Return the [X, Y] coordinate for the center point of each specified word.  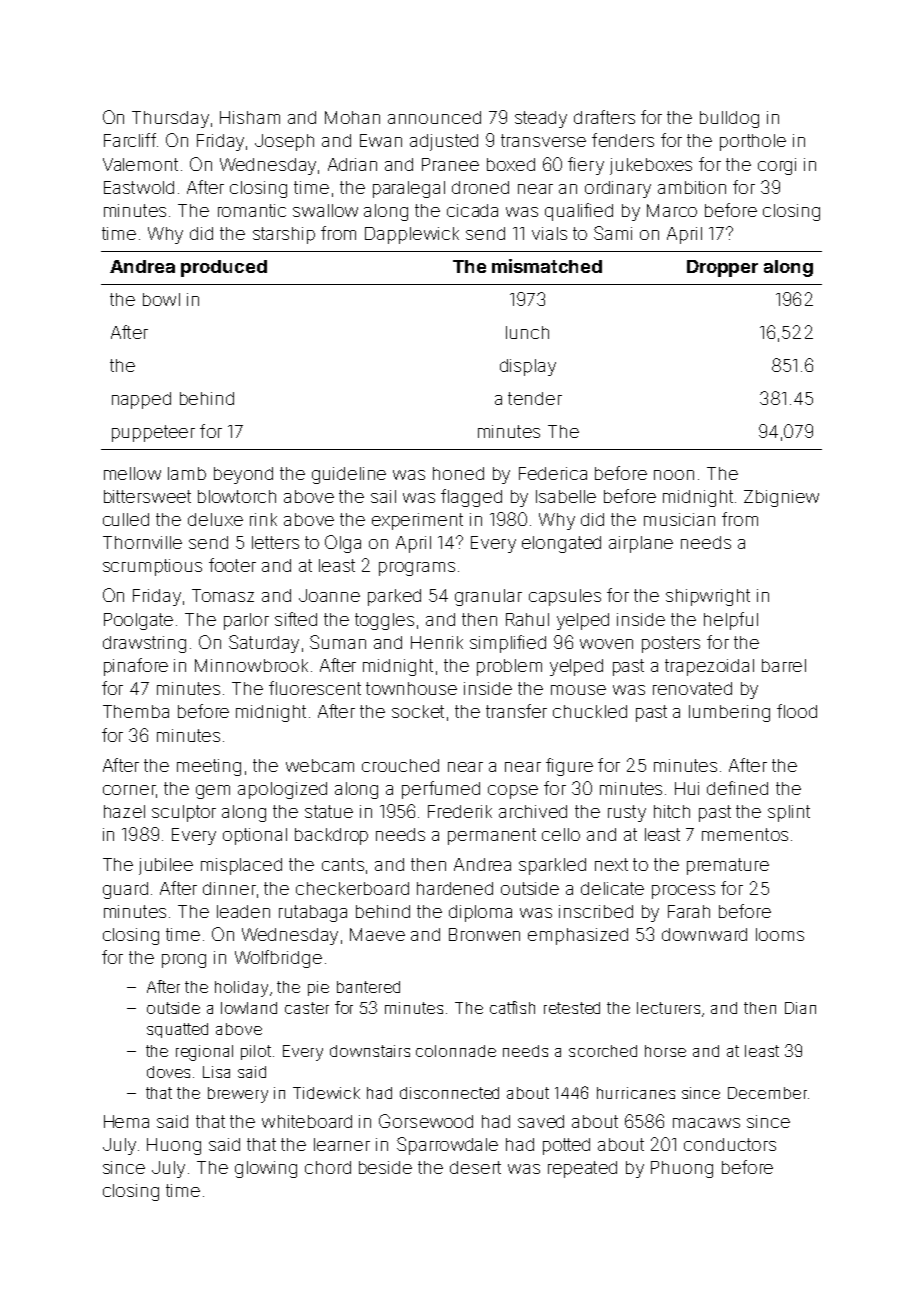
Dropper [722, 268]
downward [704, 934]
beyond [243, 475]
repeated [582, 1169]
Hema [126, 1121]
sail [383, 496]
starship [284, 235]
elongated [561, 544]
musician [679, 519]
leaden [243, 911]
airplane [641, 544]
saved [541, 1121]
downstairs [370, 1051]
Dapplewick [412, 235]
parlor [246, 621]
